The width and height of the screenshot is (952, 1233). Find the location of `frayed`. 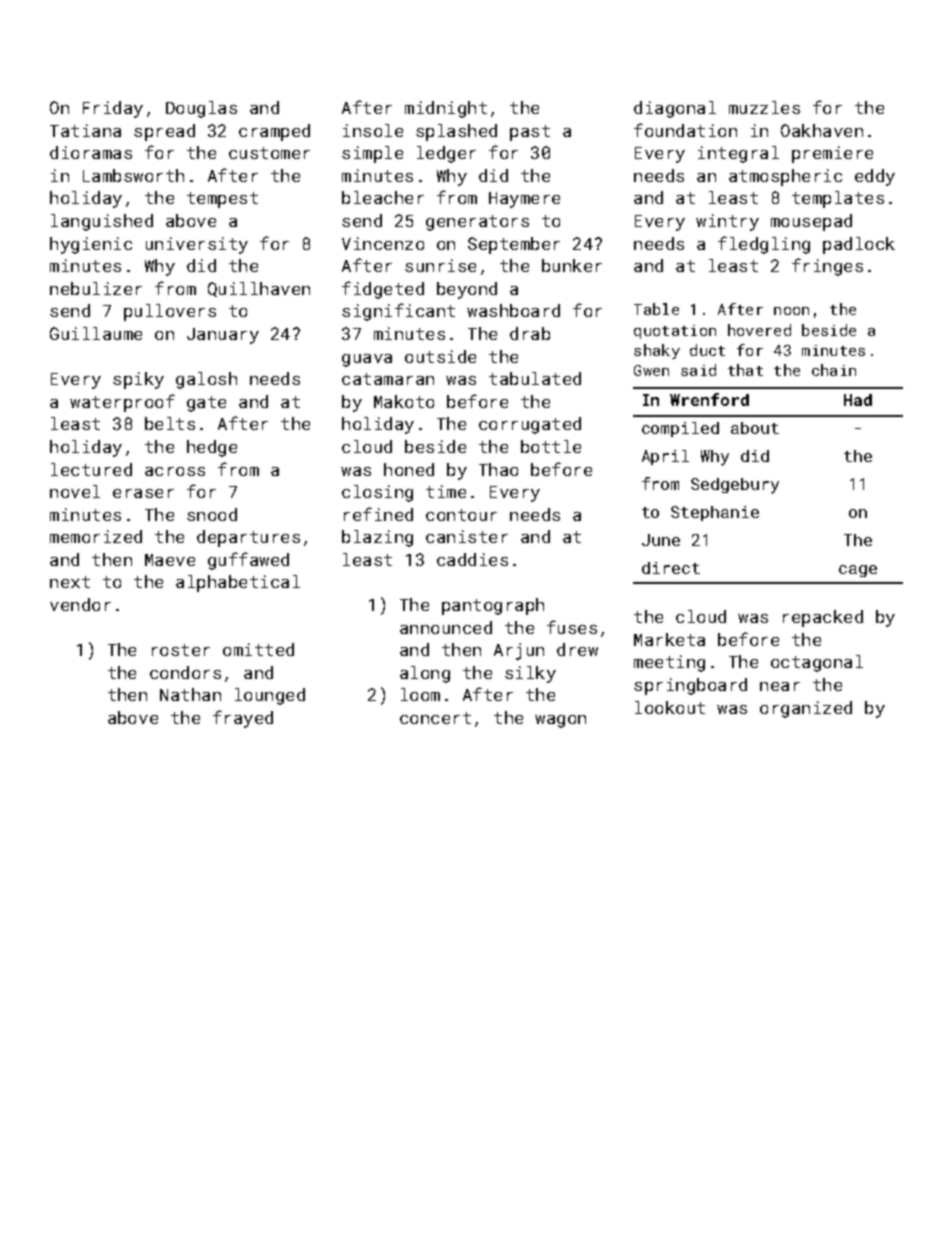

frayed is located at coordinates (243, 719).
